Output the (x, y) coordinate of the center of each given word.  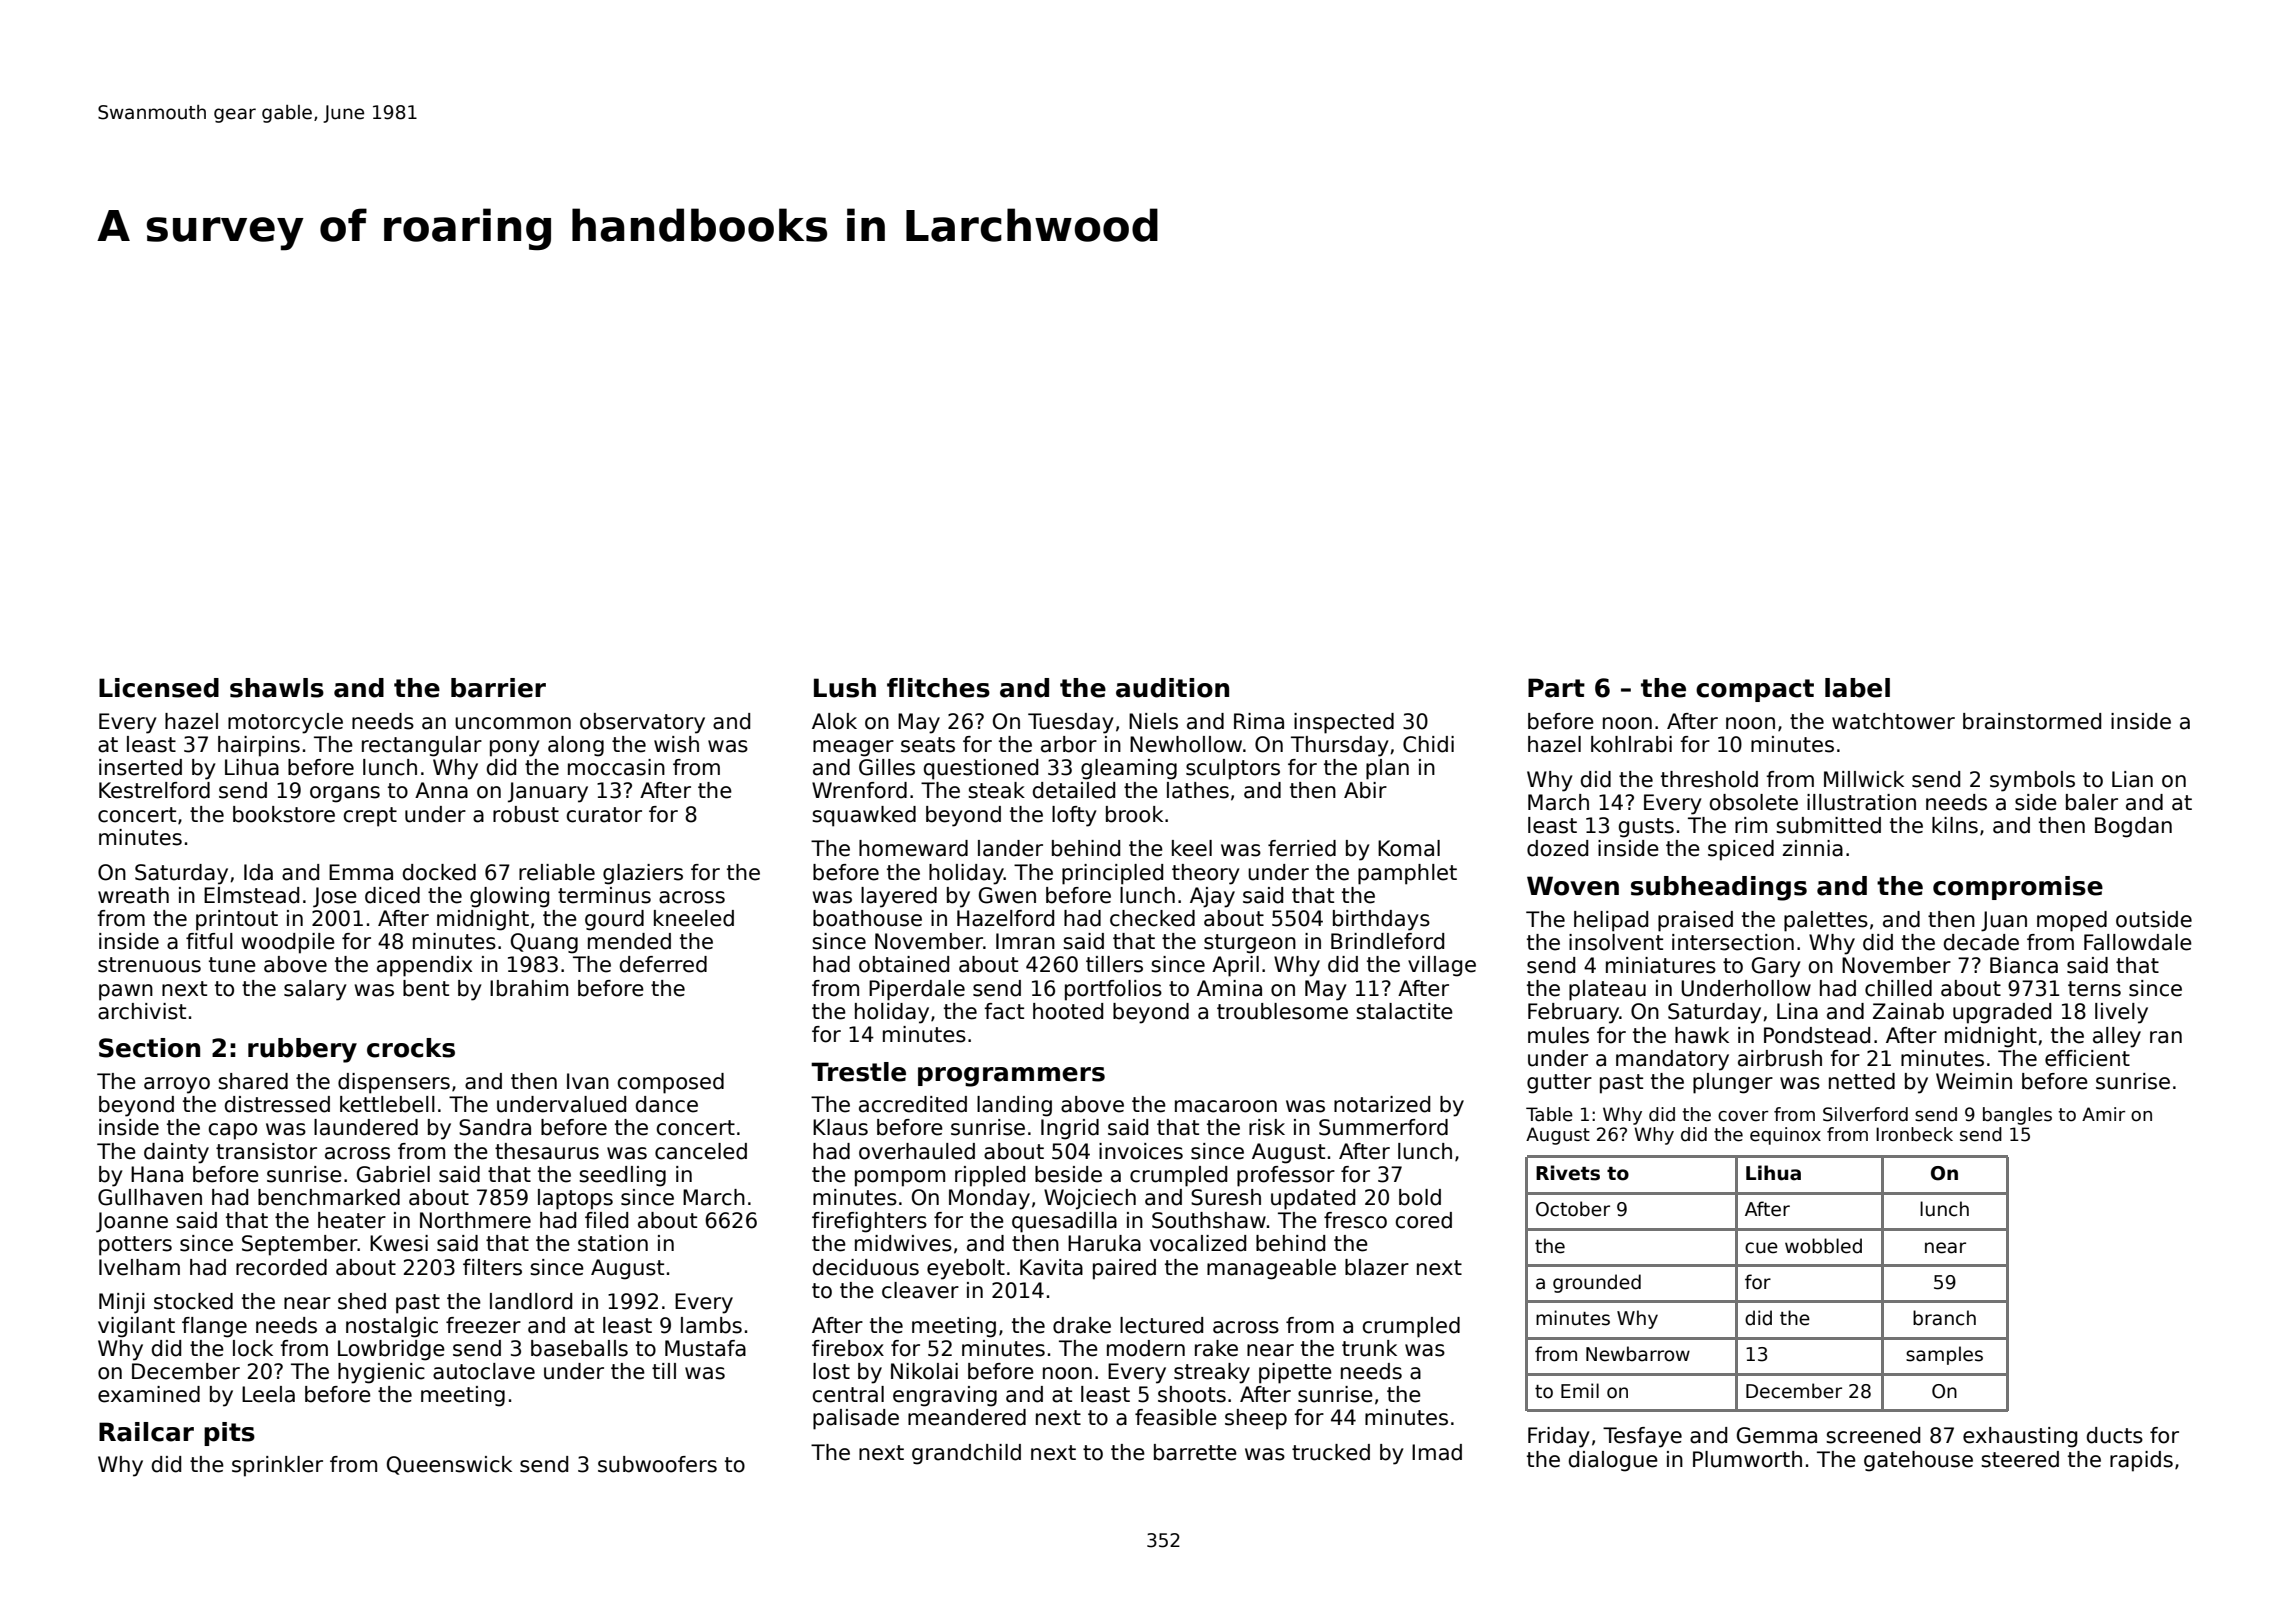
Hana (157, 1174)
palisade (856, 1419)
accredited (913, 1104)
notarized (1382, 1104)
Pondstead (1817, 1035)
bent (426, 988)
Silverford (1865, 1114)
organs (345, 794)
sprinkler (277, 1466)
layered (899, 897)
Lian (2132, 779)
